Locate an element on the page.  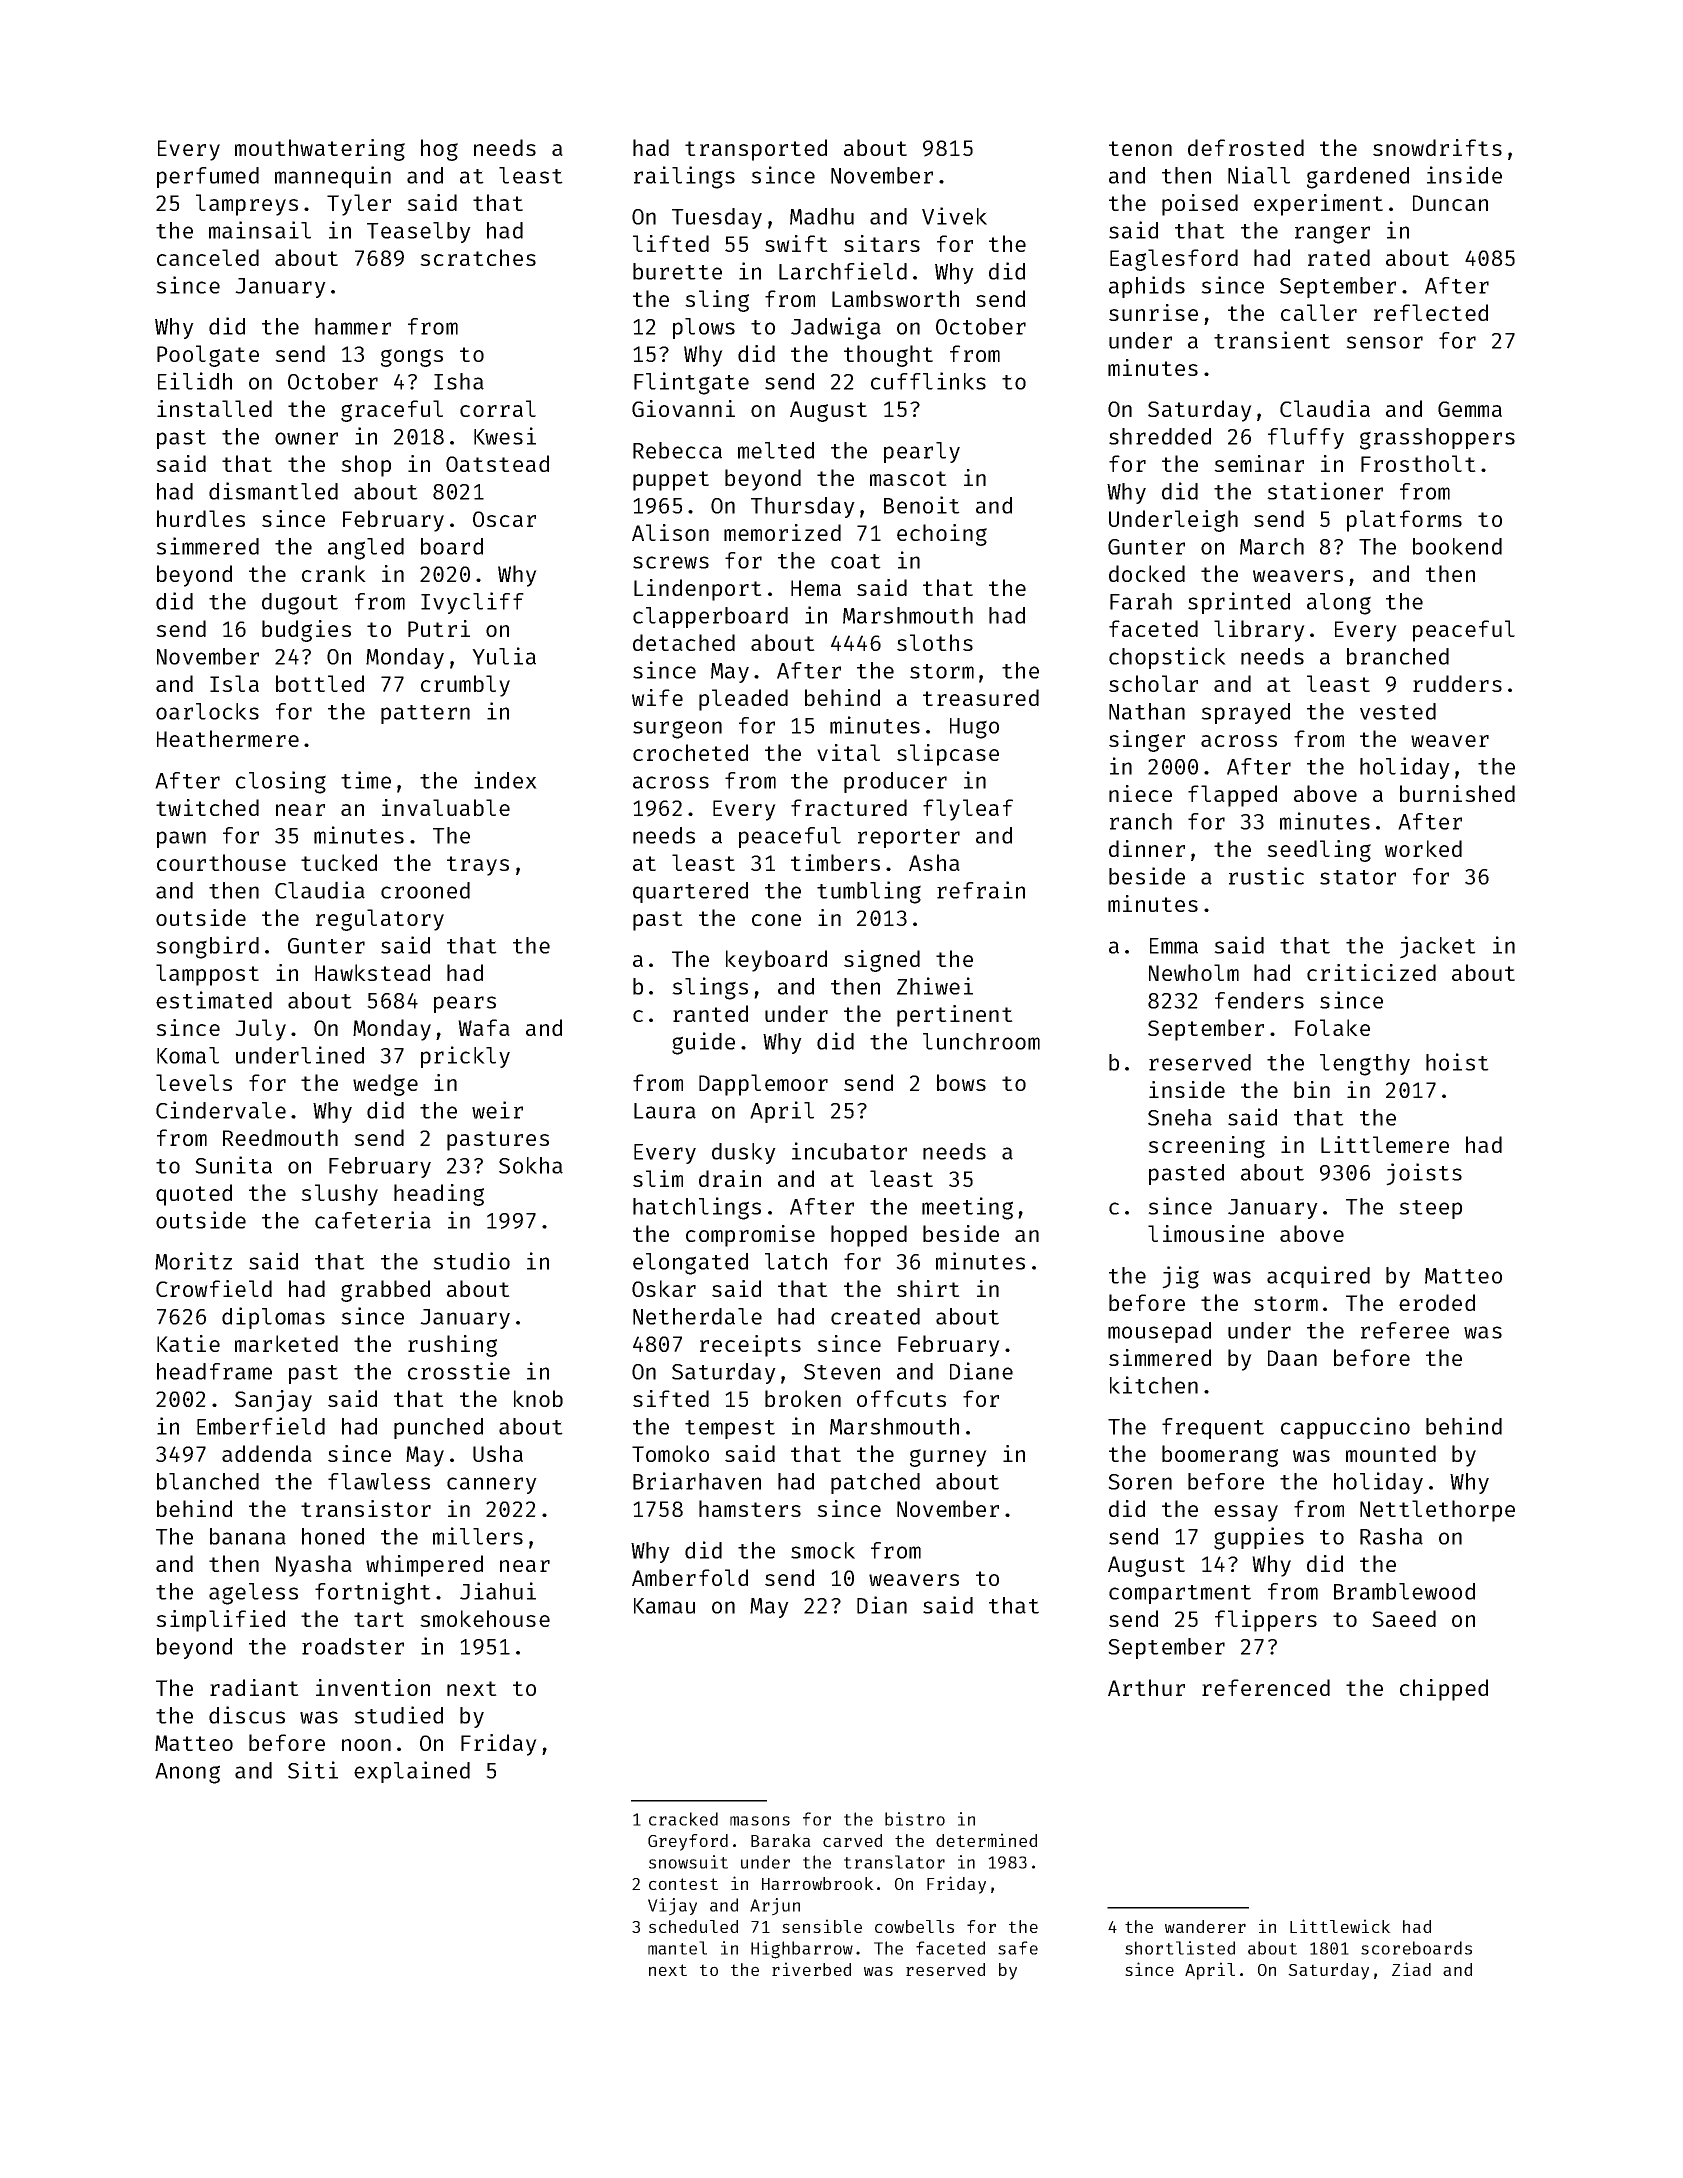
explained is located at coordinates (412, 1772).
